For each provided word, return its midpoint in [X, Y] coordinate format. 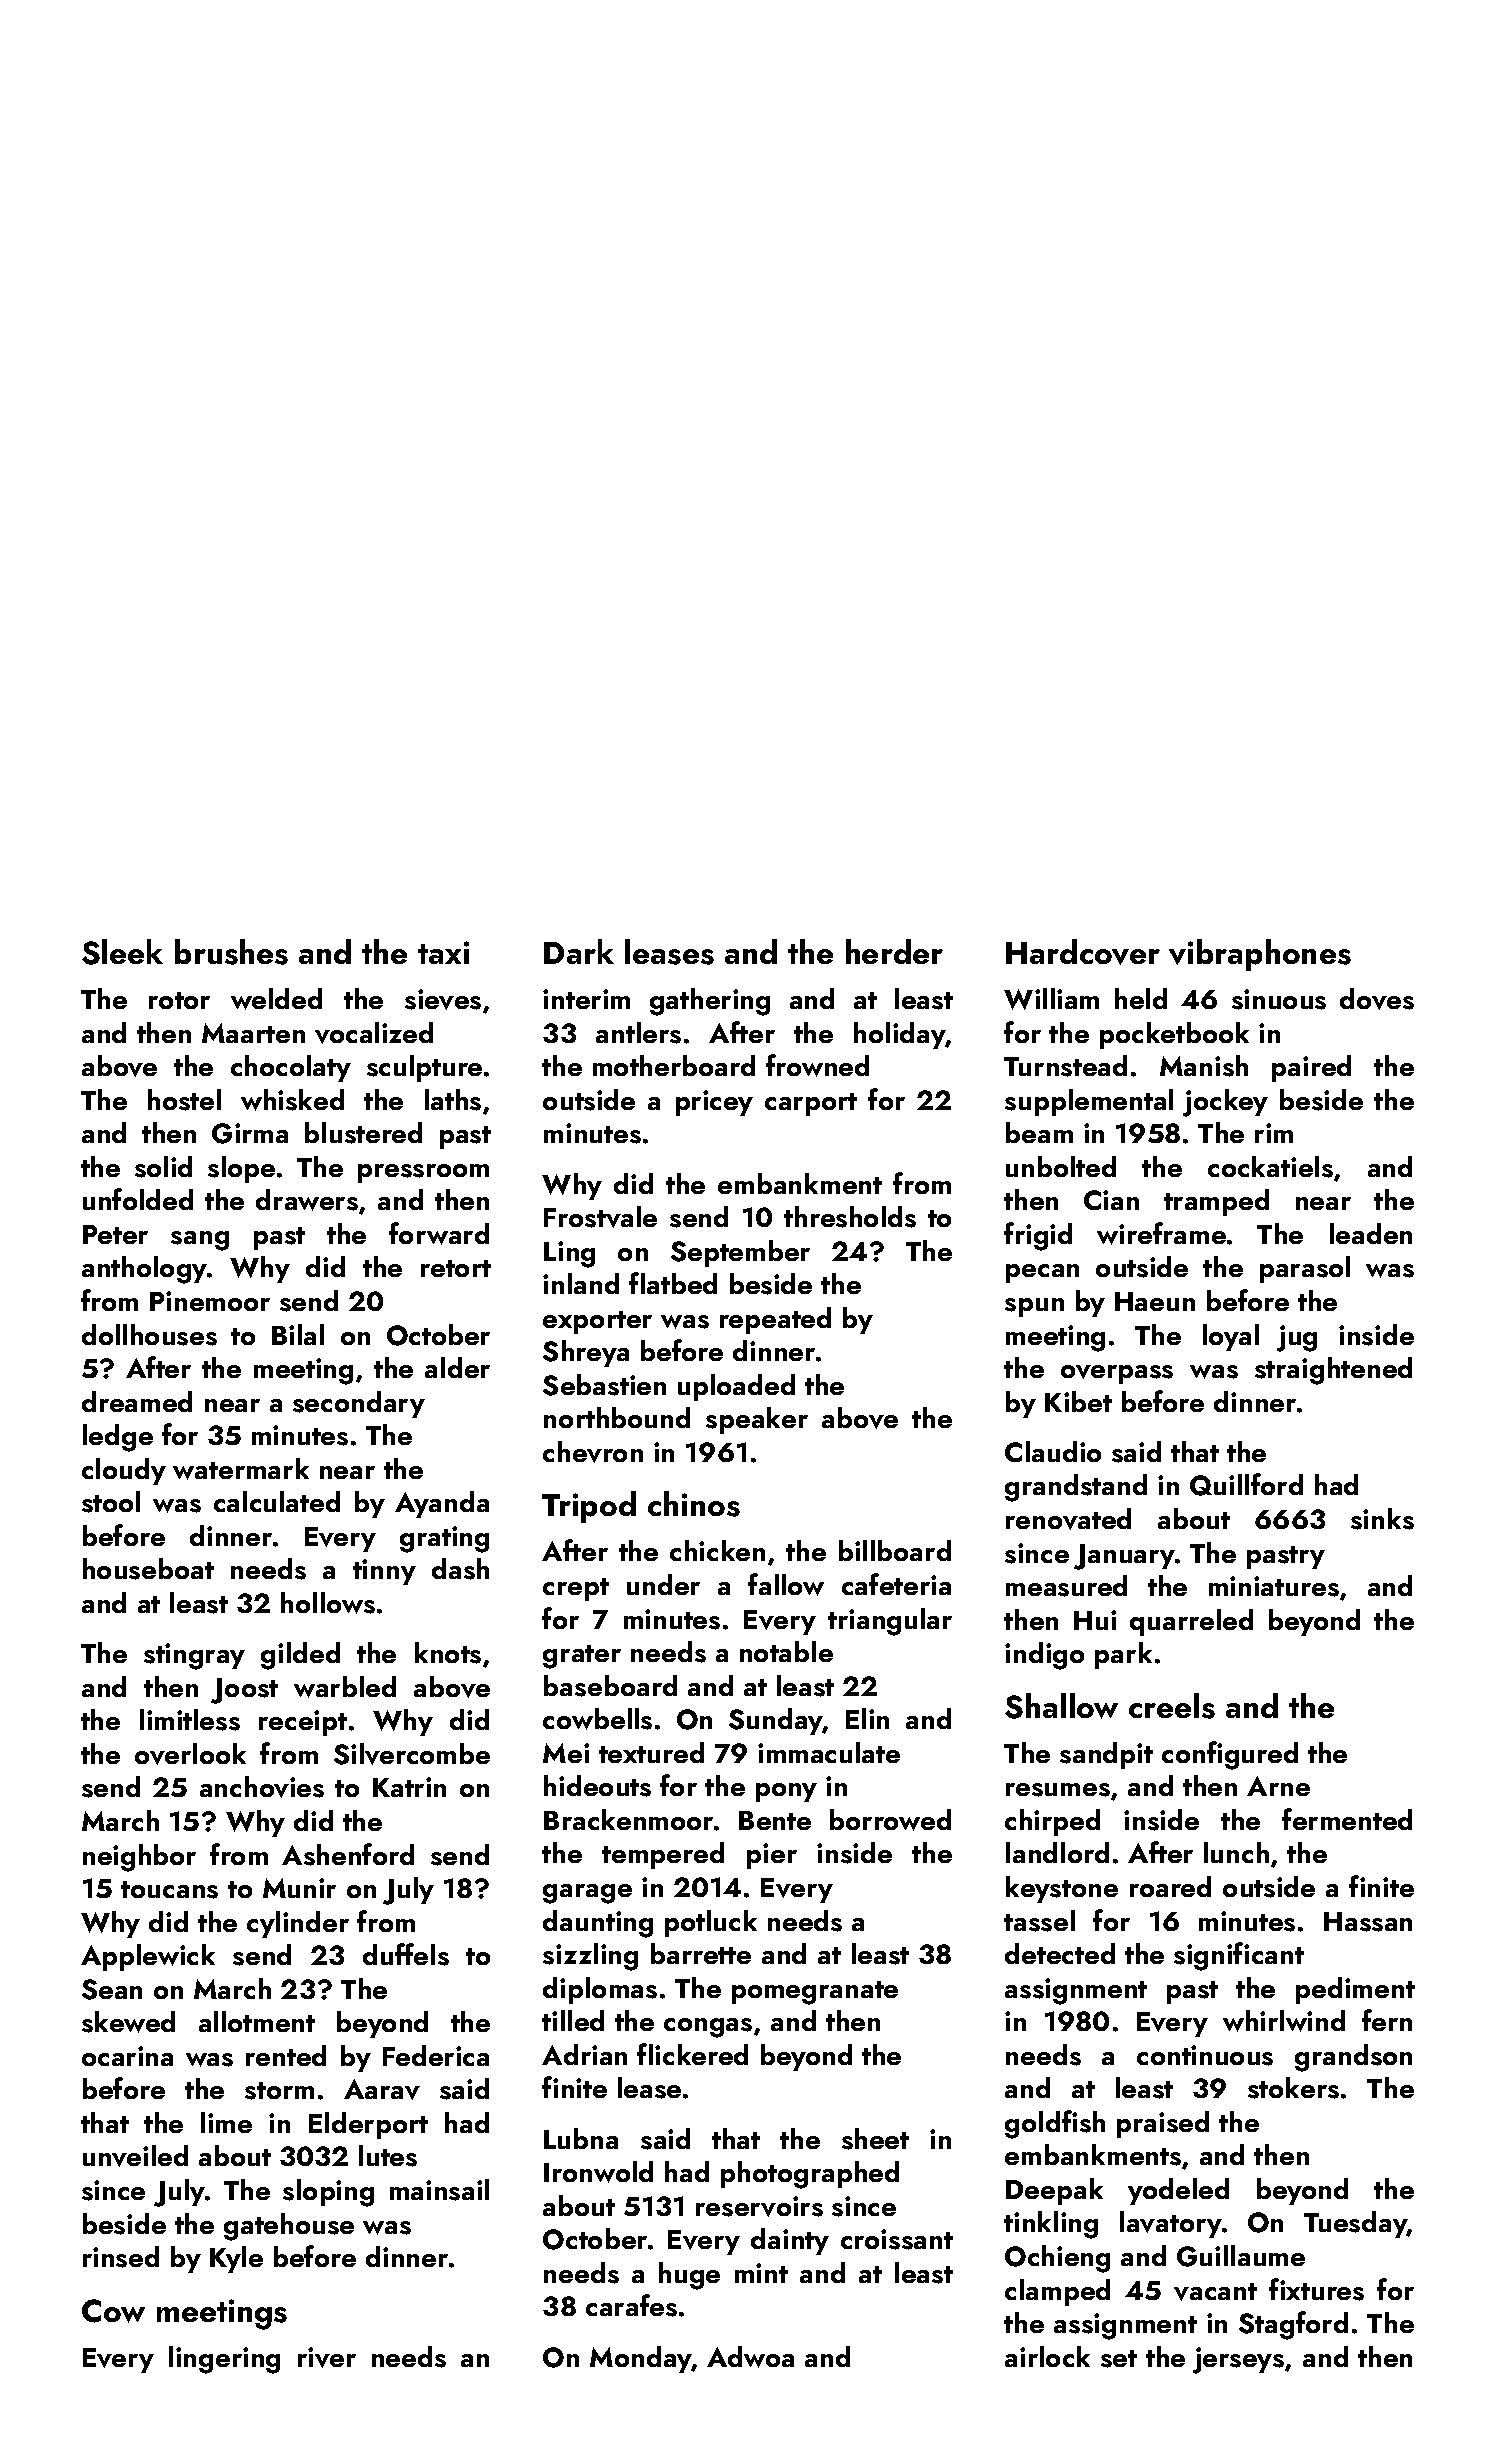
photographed [810, 2175]
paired [1311, 1068]
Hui [1095, 1620]
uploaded [736, 1387]
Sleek [122, 952]
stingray [194, 1656]
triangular [890, 1622]
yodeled [1178, 2191]
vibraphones [1260, 955]
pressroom [423, 1173]
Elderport [368, 2125]
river [327, 2357]
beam [1039, 1132]
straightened [1333, 1371]
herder [894, 951]
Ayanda [442, 1504]
